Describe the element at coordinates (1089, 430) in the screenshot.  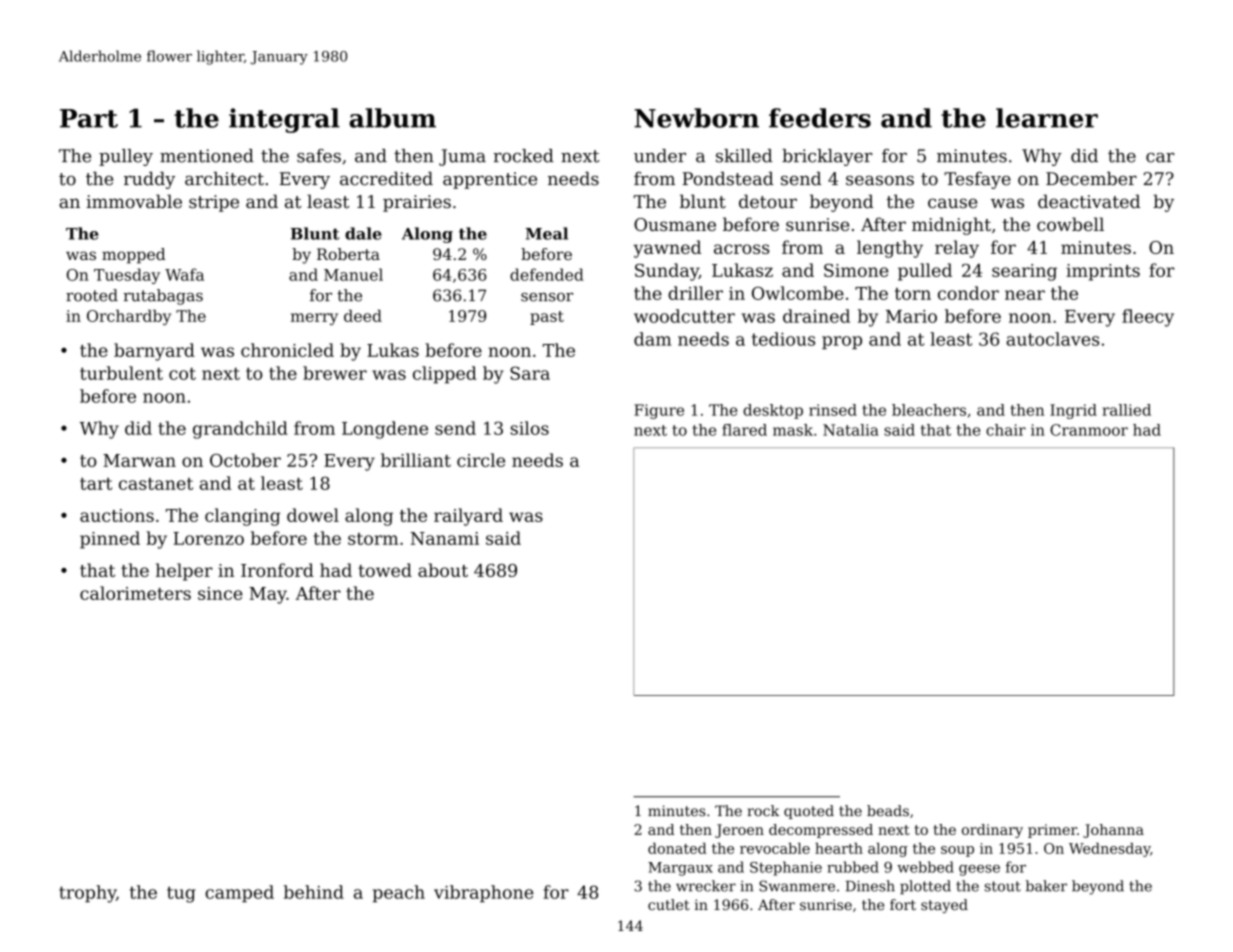
I see `Cranmoor` at that location.
